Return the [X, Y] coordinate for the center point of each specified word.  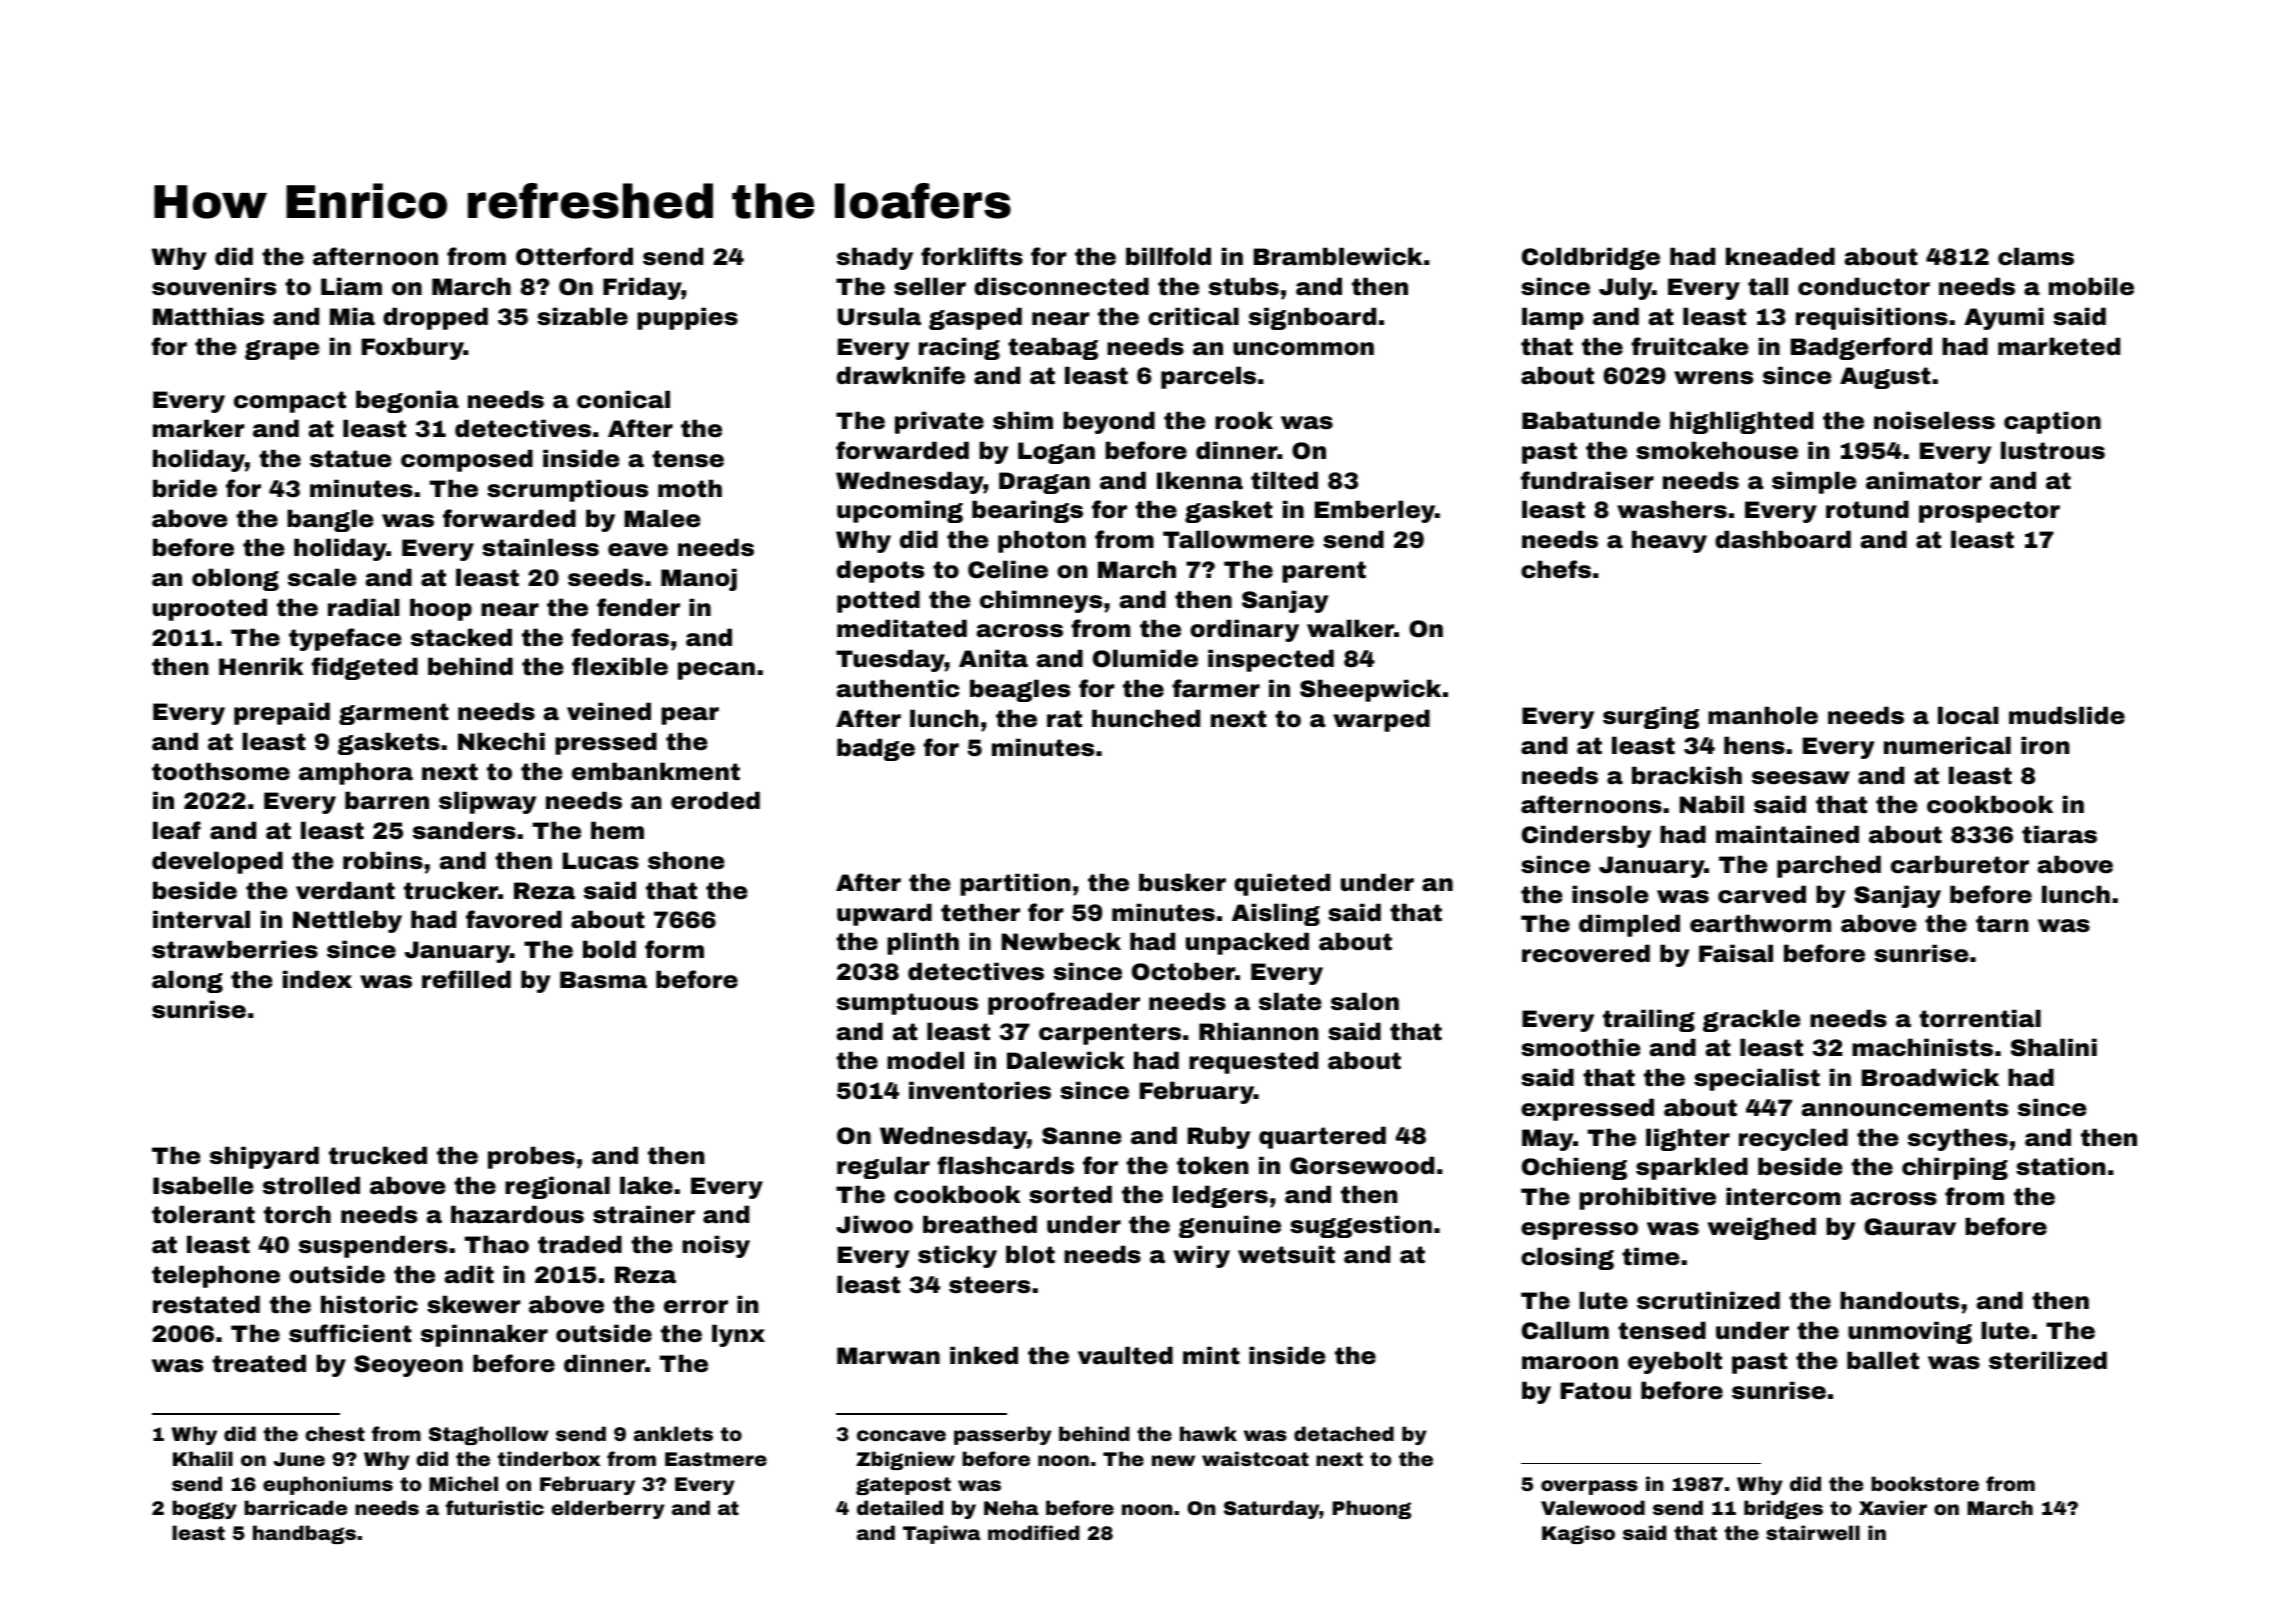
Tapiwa [942, 1534]
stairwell [1813, 1532]
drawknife [901, 375]
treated [259, 1363]
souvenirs [214, 286]
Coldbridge [1591, 258]
